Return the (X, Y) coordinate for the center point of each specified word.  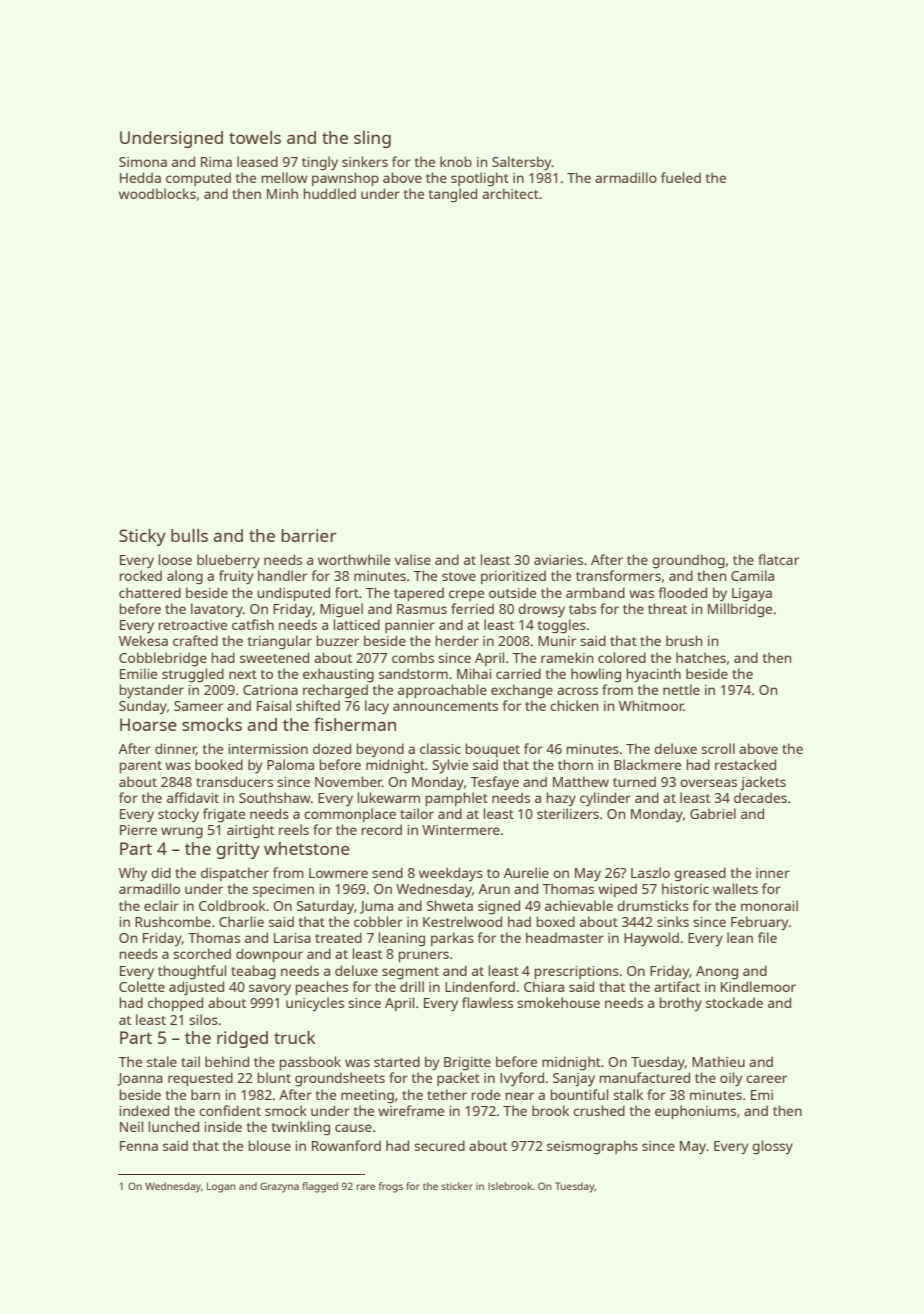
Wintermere (461, 830)
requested (200, 1079)
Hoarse (148, 724)
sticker (457, 1186)
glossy (772, 1147)
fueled (681, 177)
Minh (282, 193)
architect (510, 193)
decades (760, 797)
